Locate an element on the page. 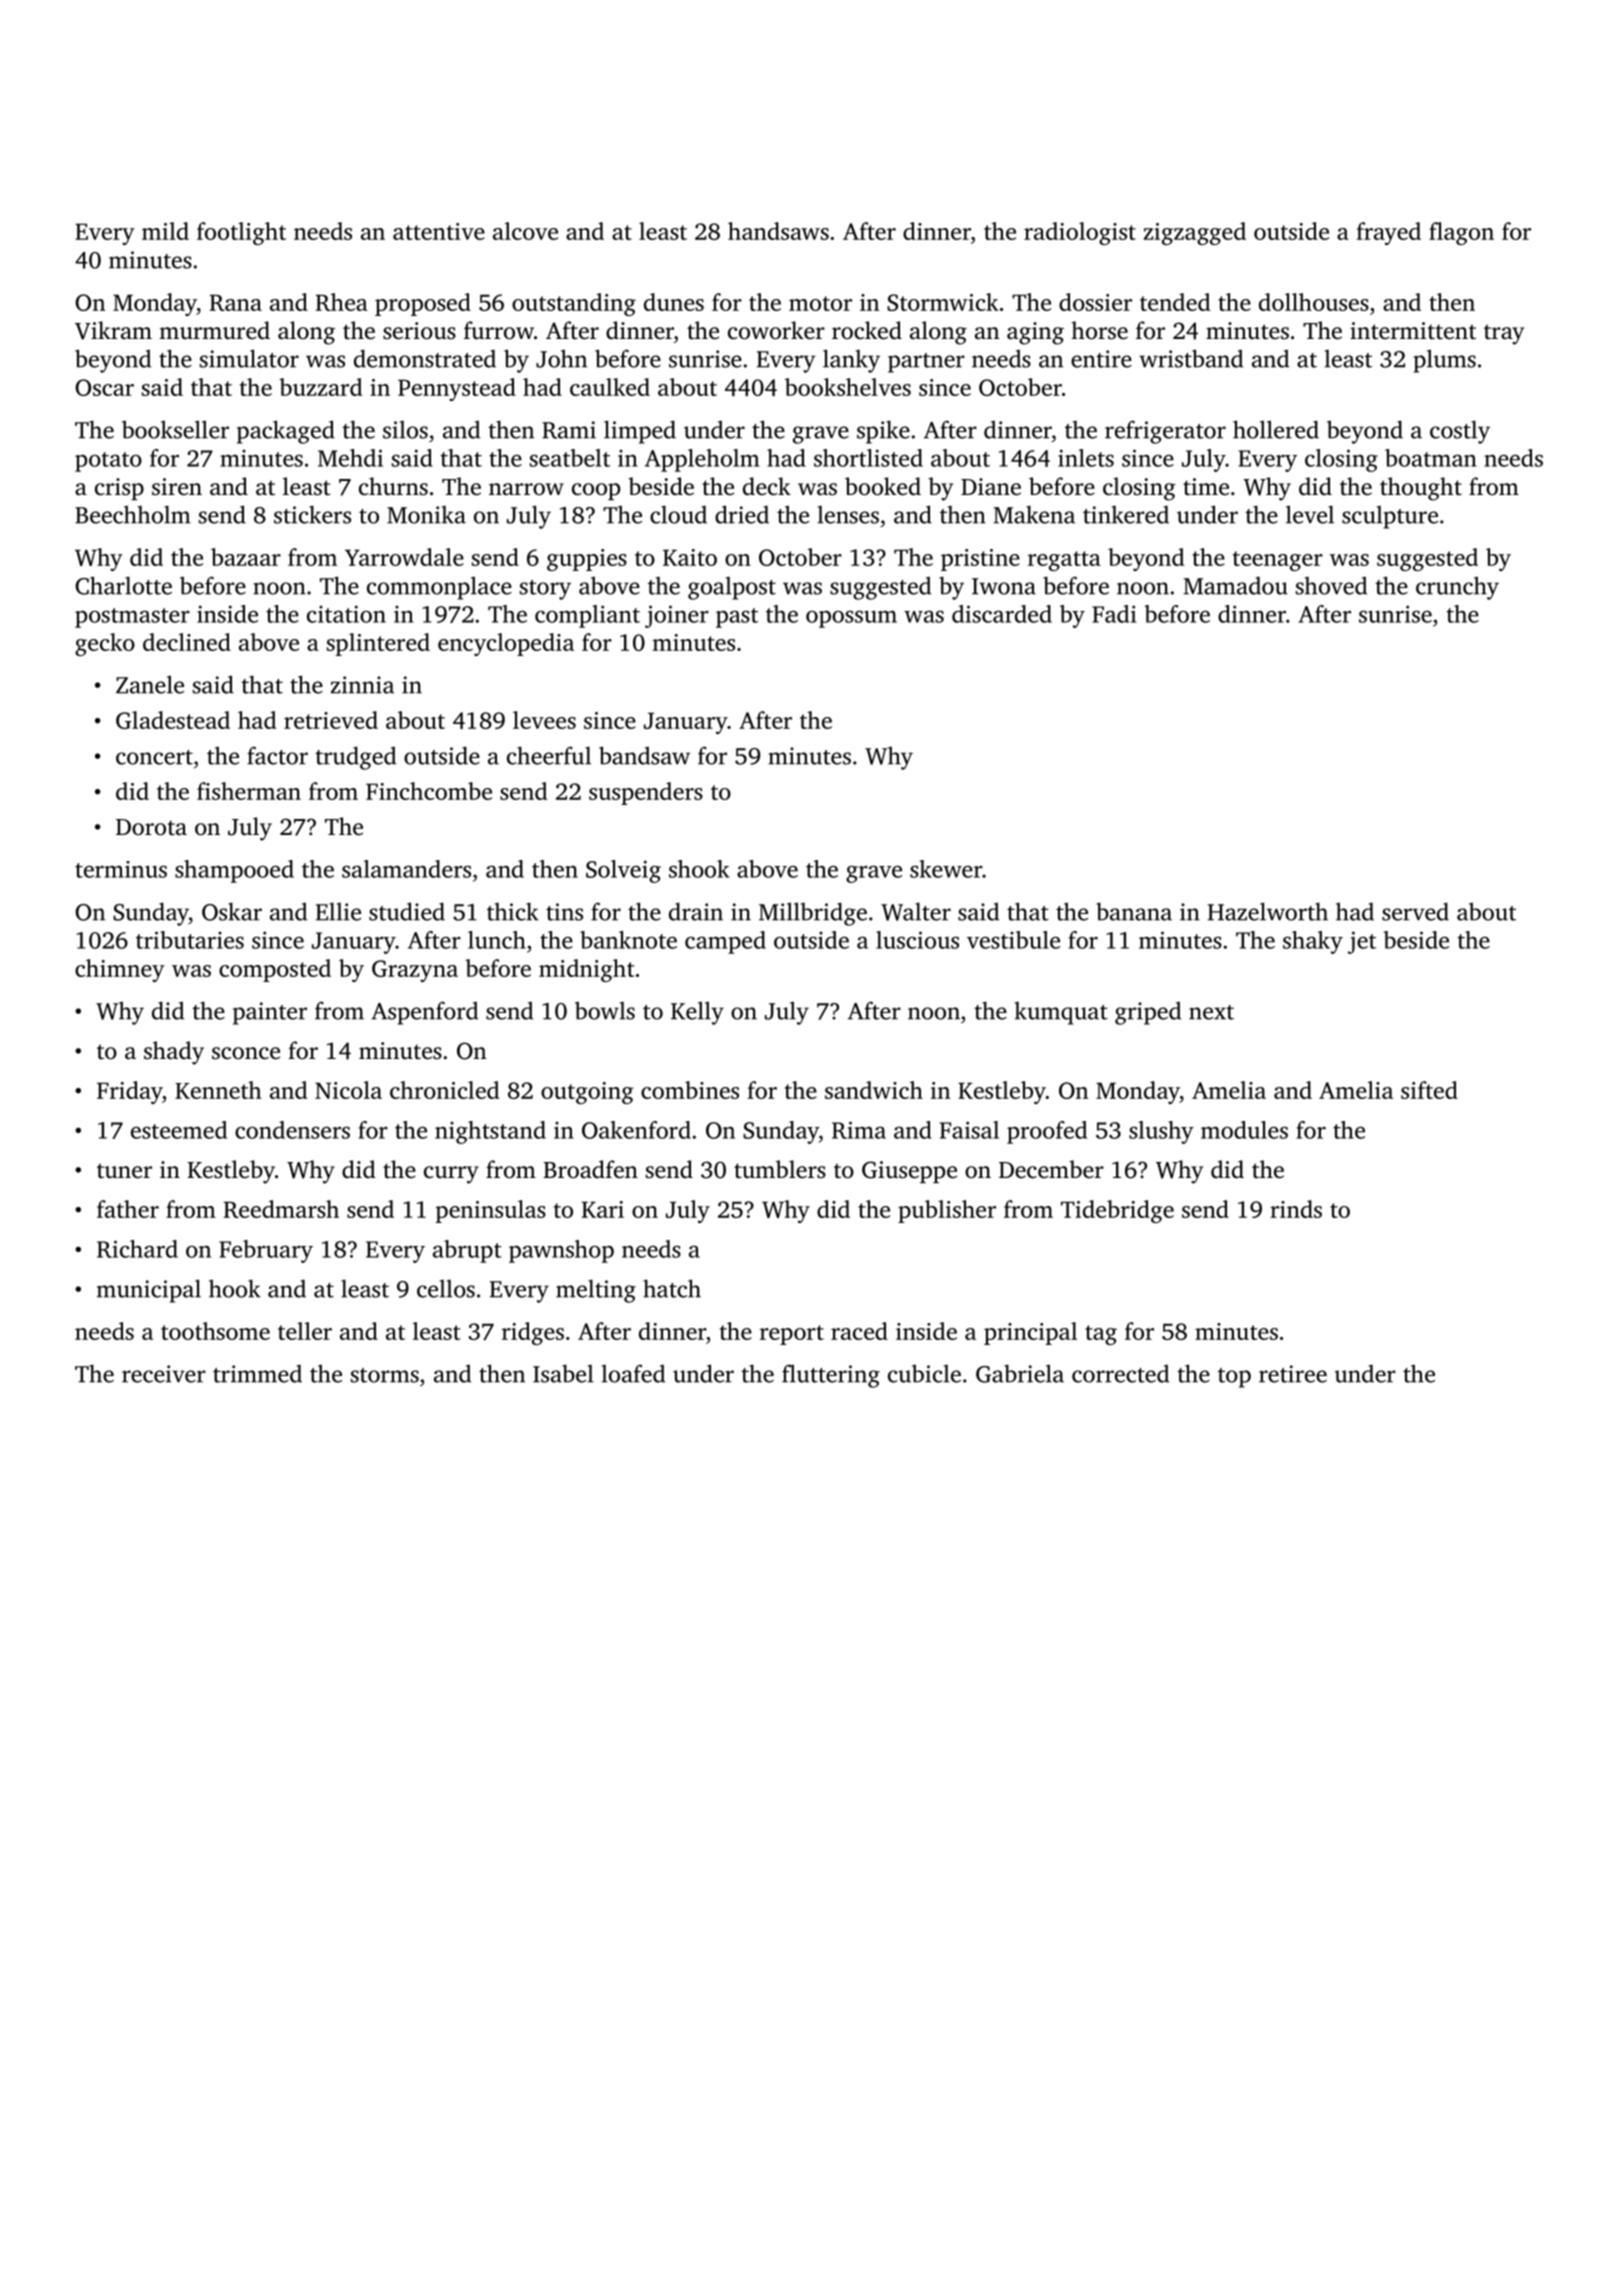  Ellie is located at coordinates (338, 911).
